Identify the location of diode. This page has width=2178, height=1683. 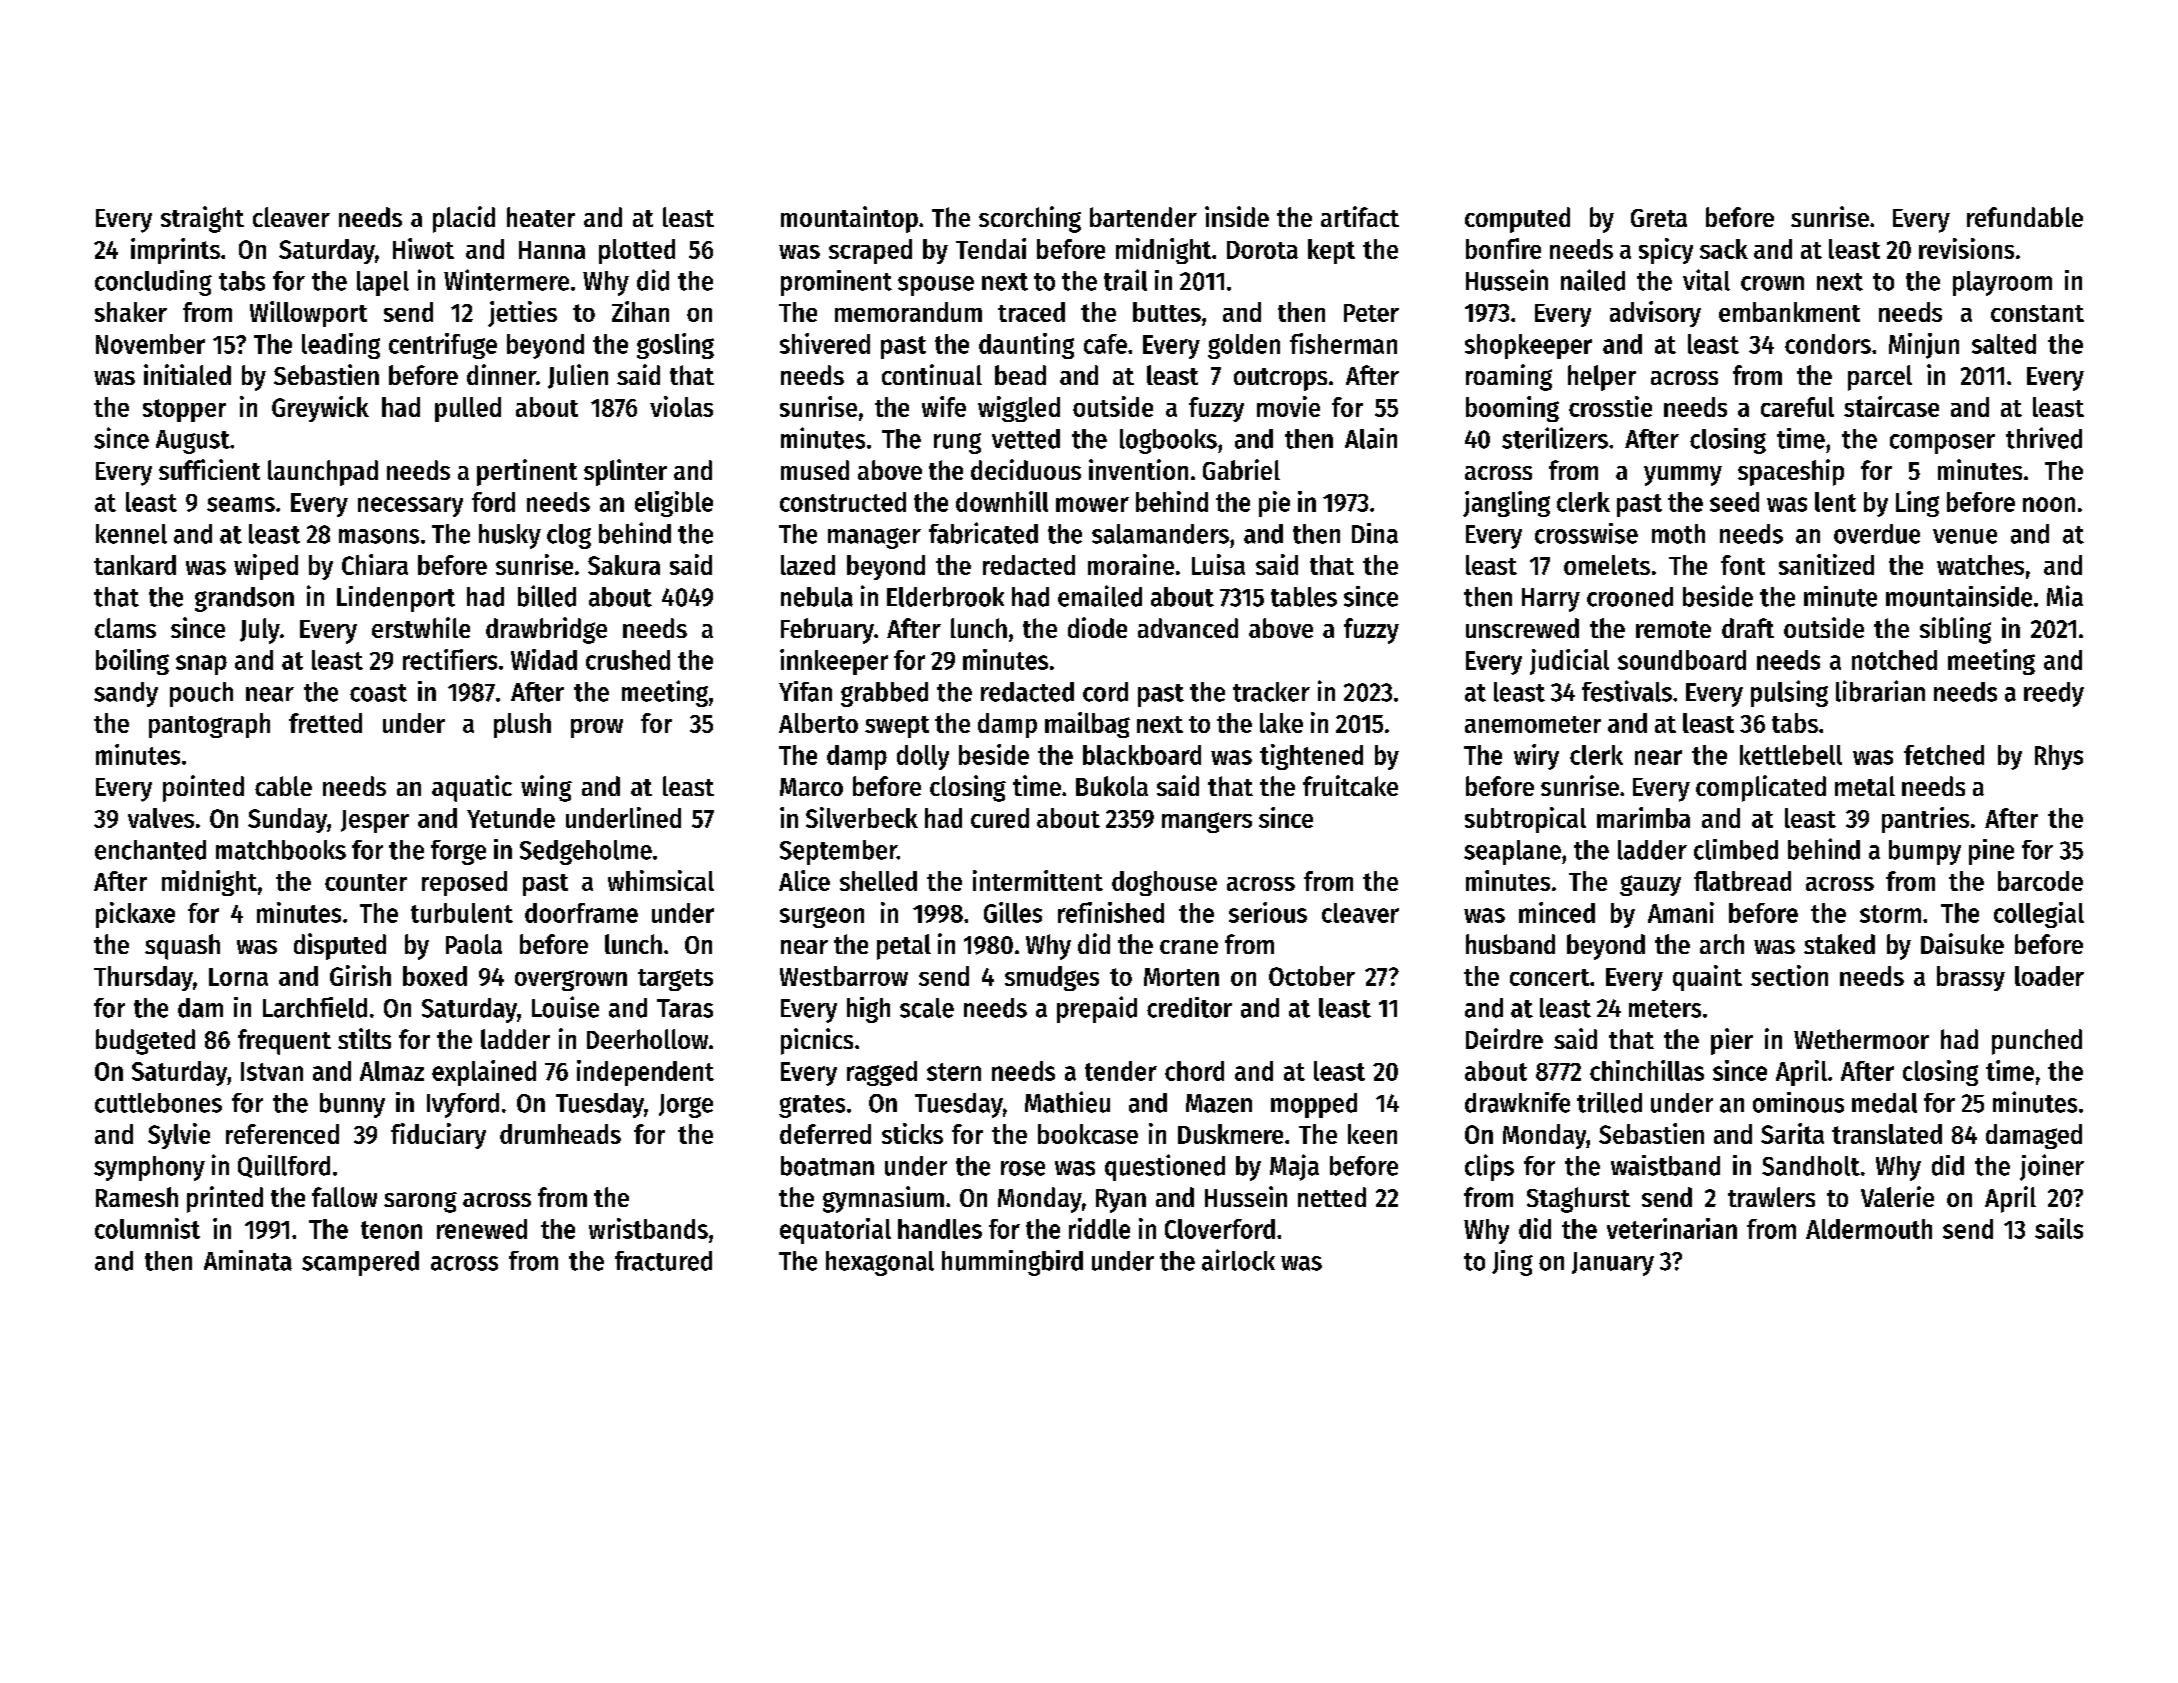
(1097, 627).
